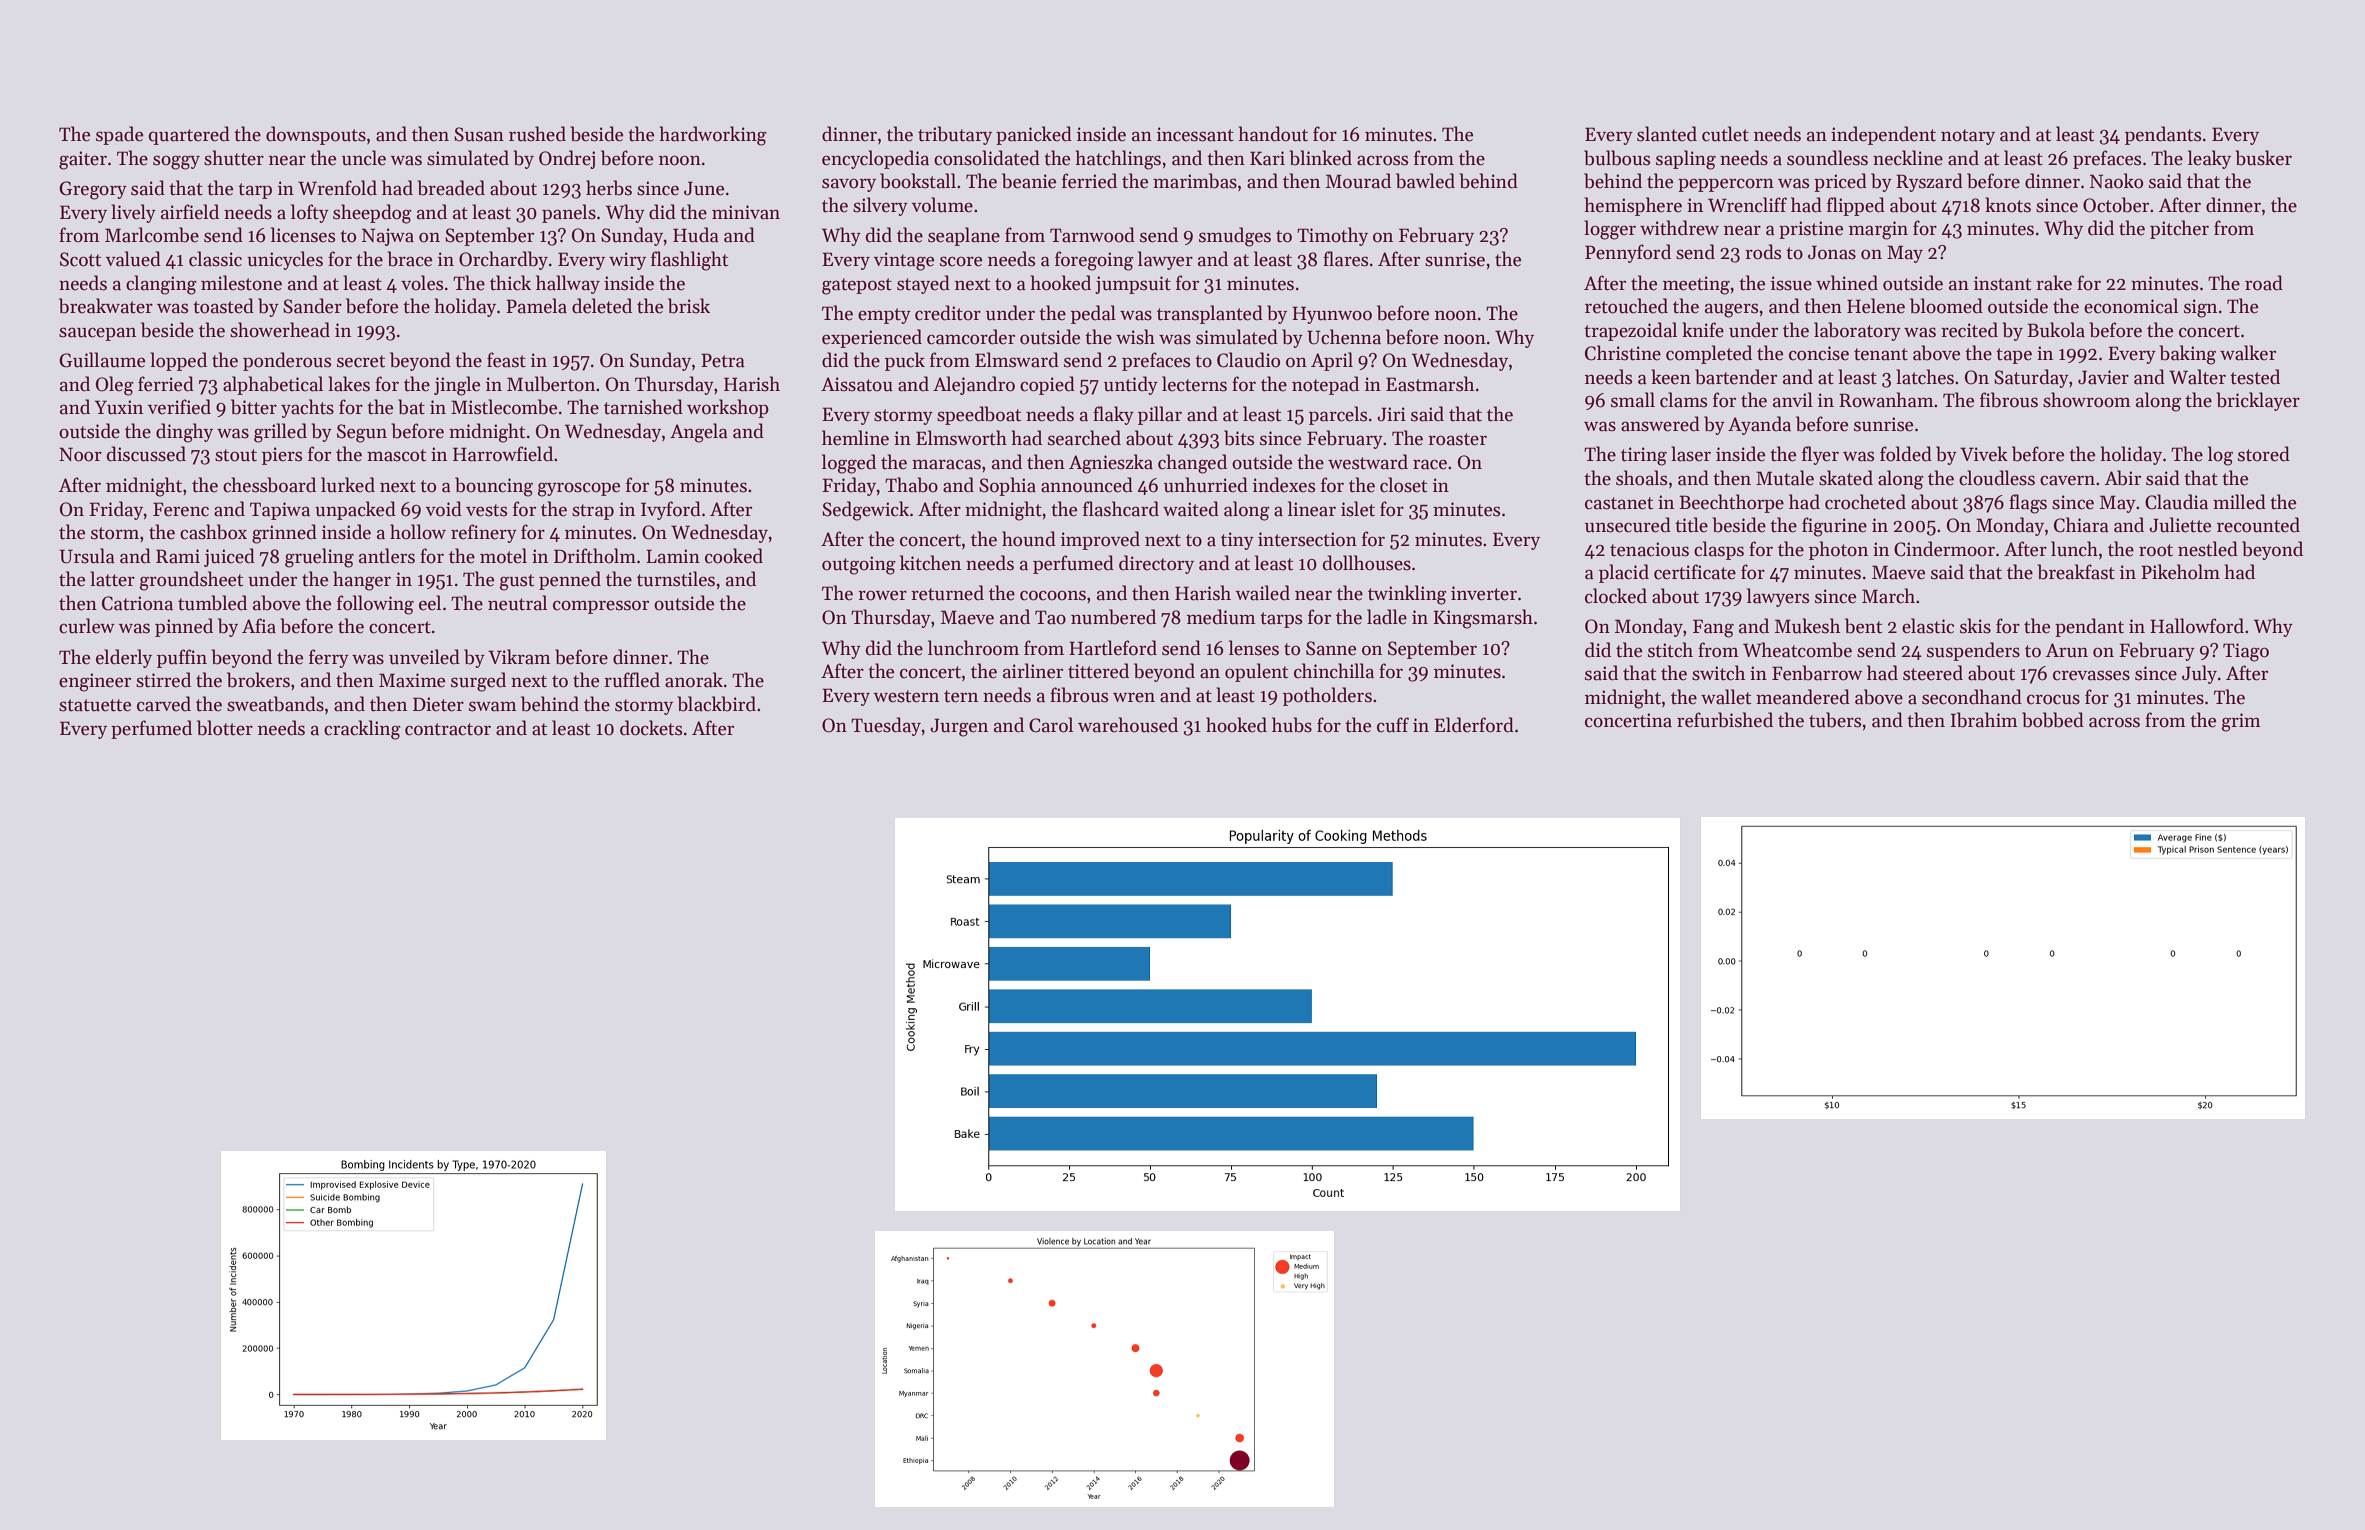  I want to click on puffin, so click(182, 658).
